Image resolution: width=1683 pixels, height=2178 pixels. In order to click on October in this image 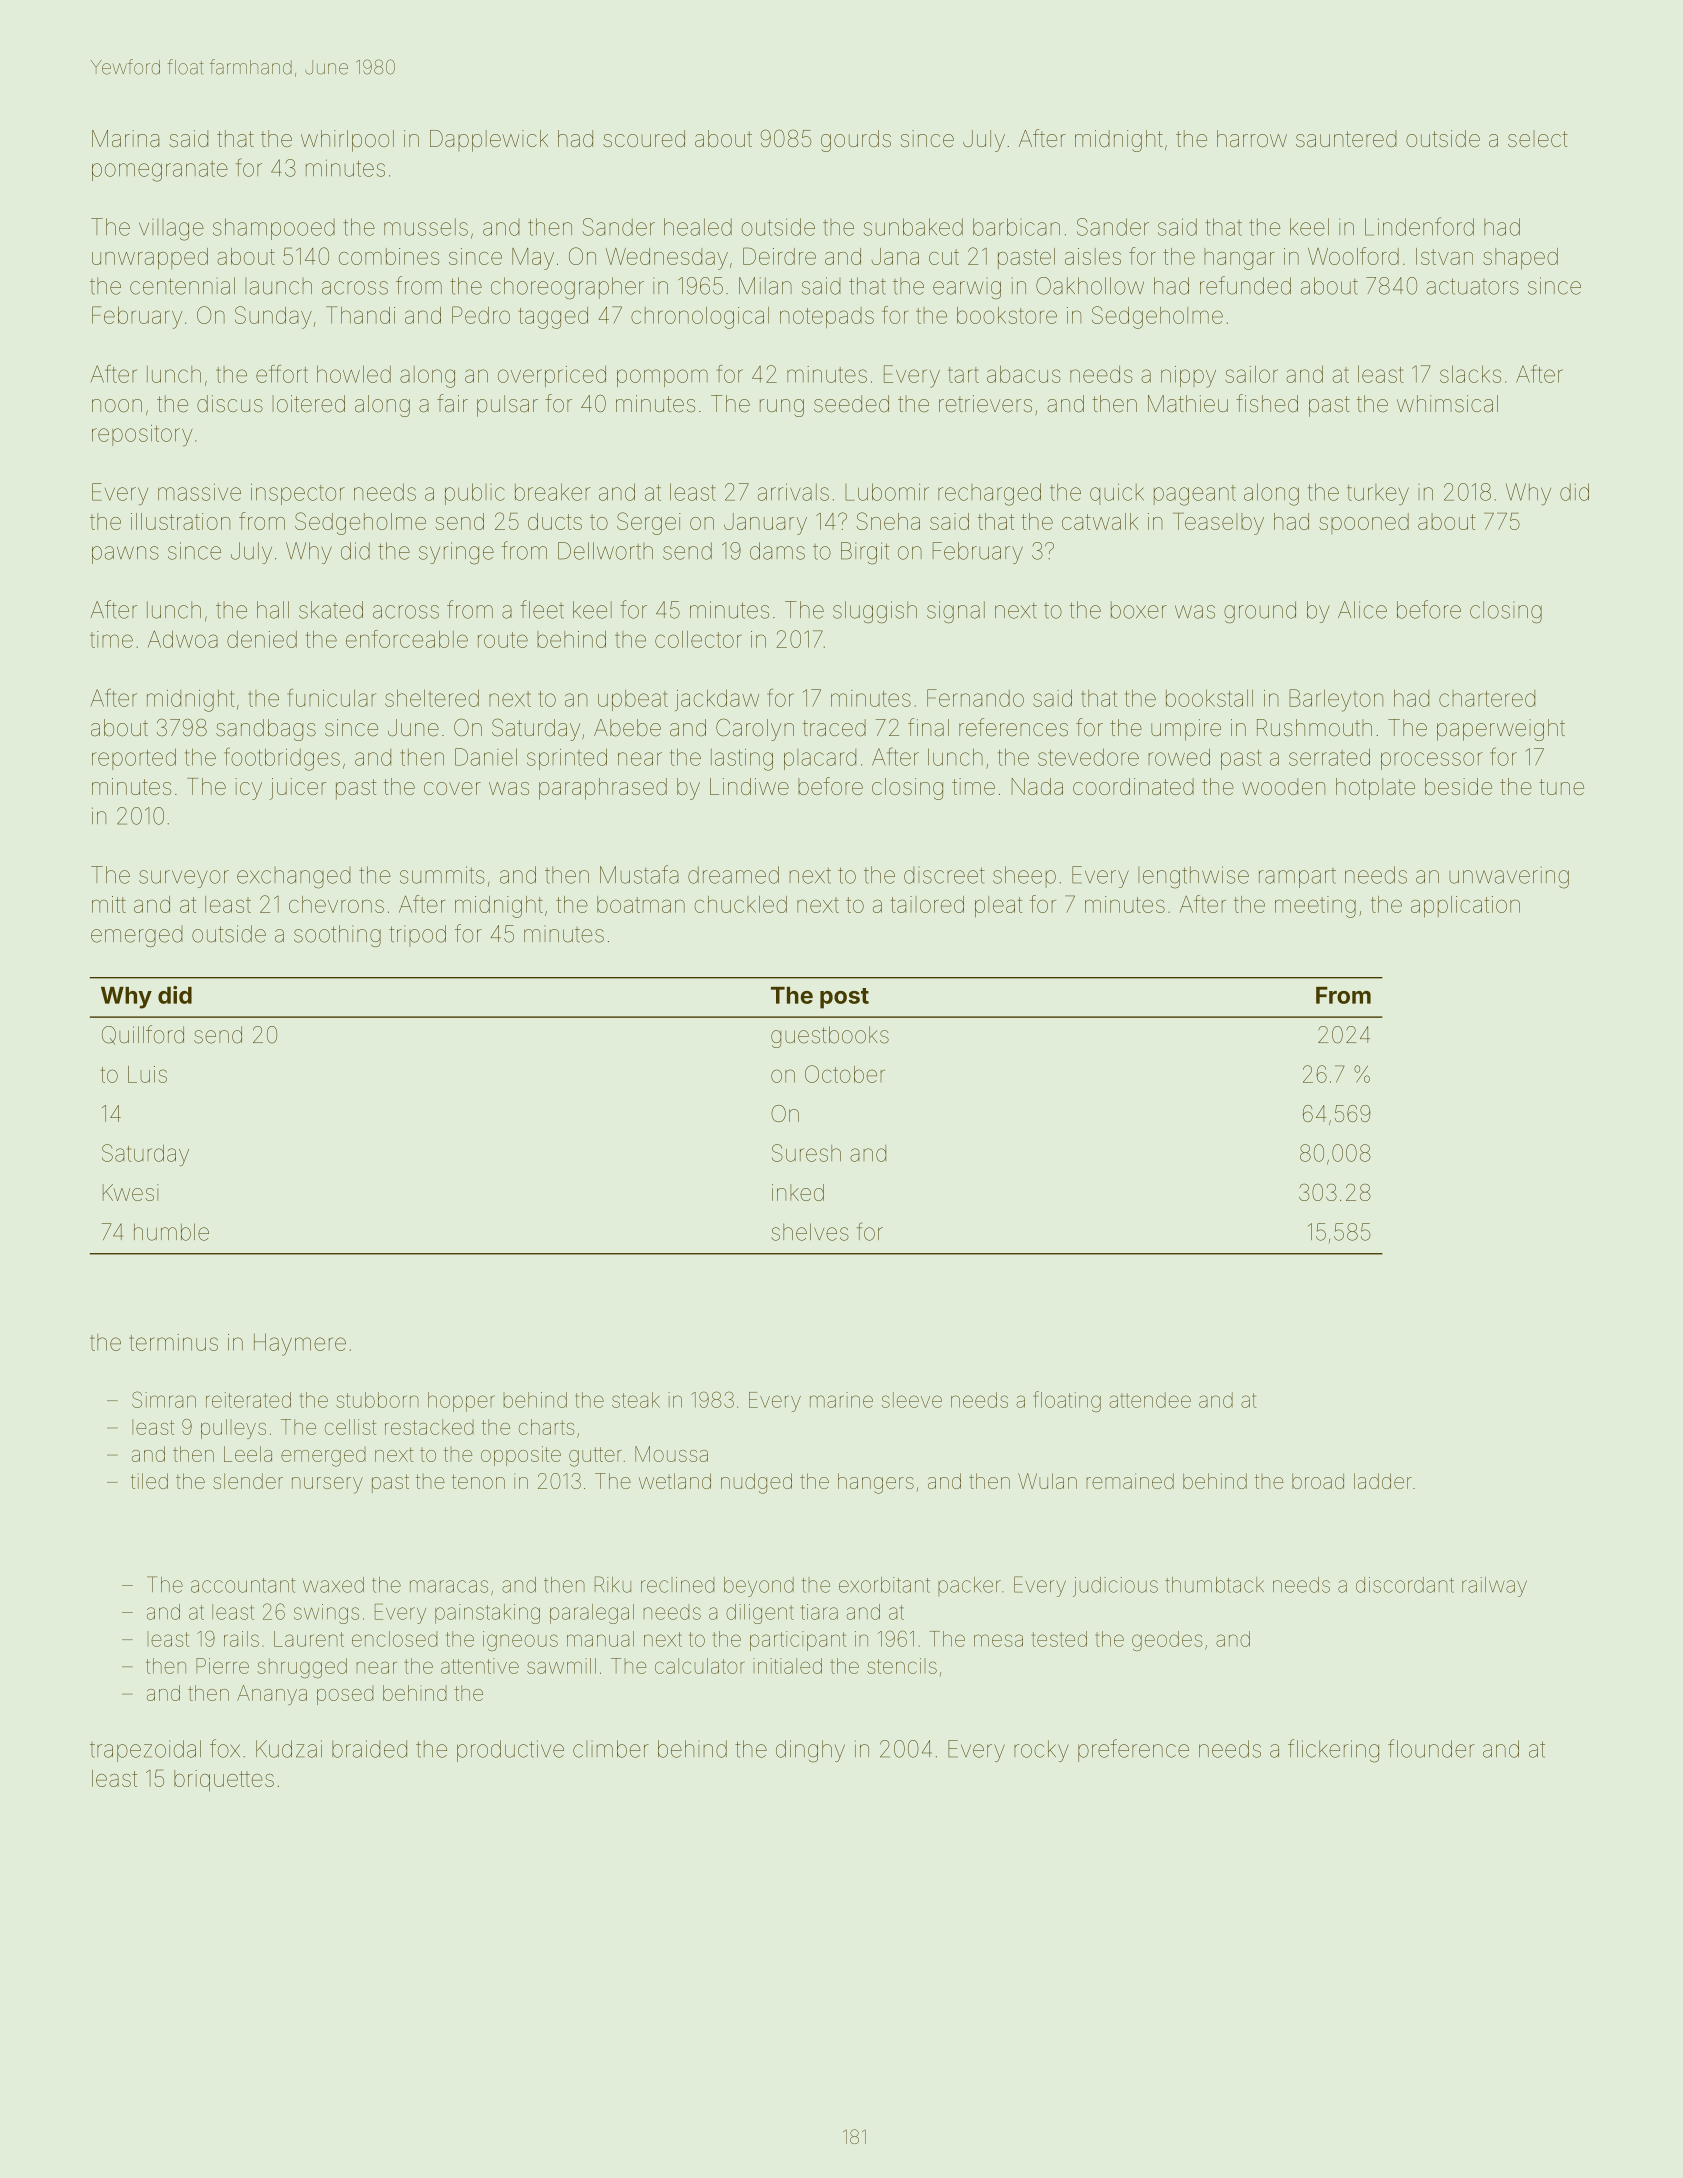, I will do `click(845, 1074)`.
